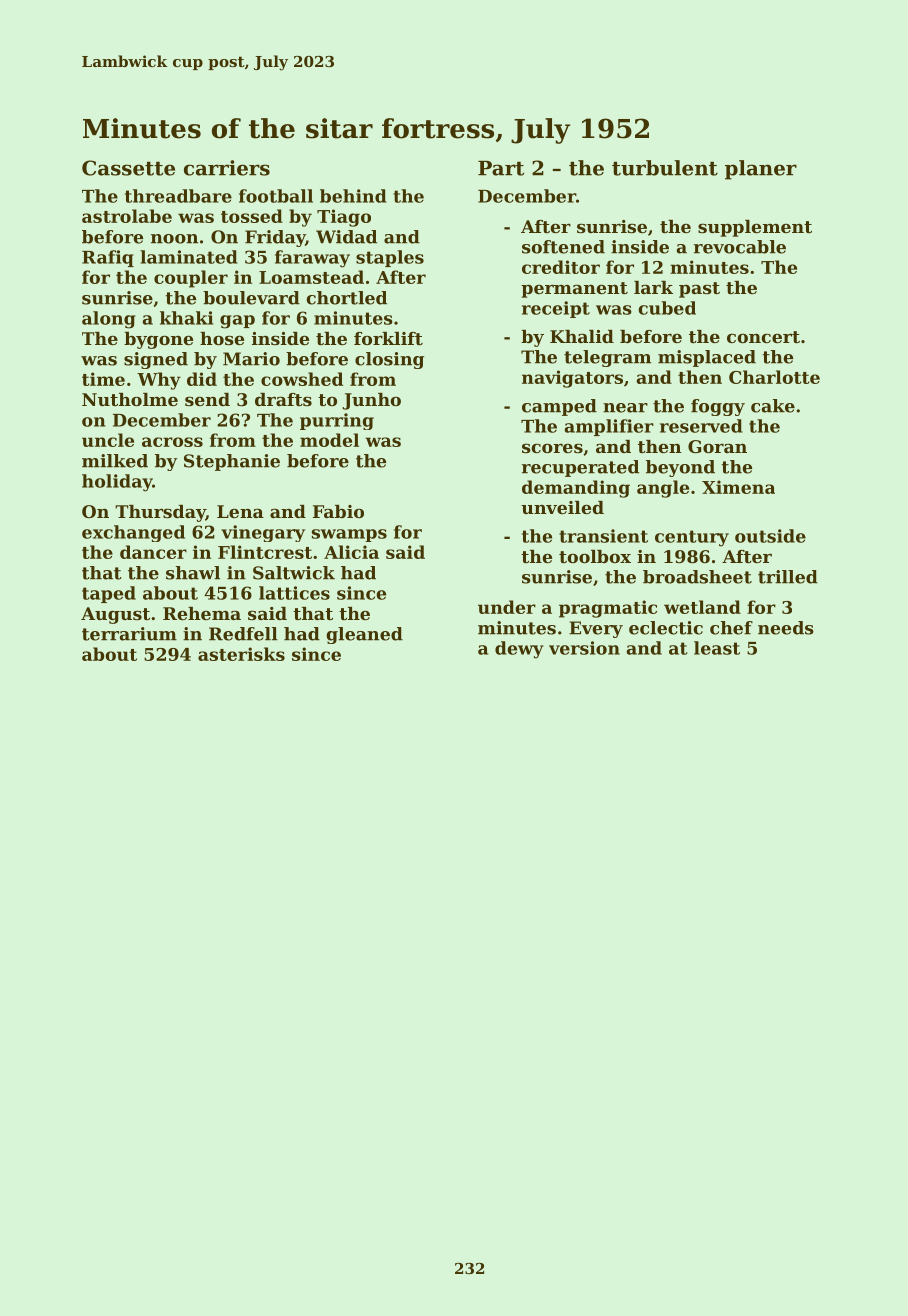 This page has width=908, height=1316. What do you see at coordinates (519, 650) in the page?
I see `dewy` at bounding box center [519, 650].
